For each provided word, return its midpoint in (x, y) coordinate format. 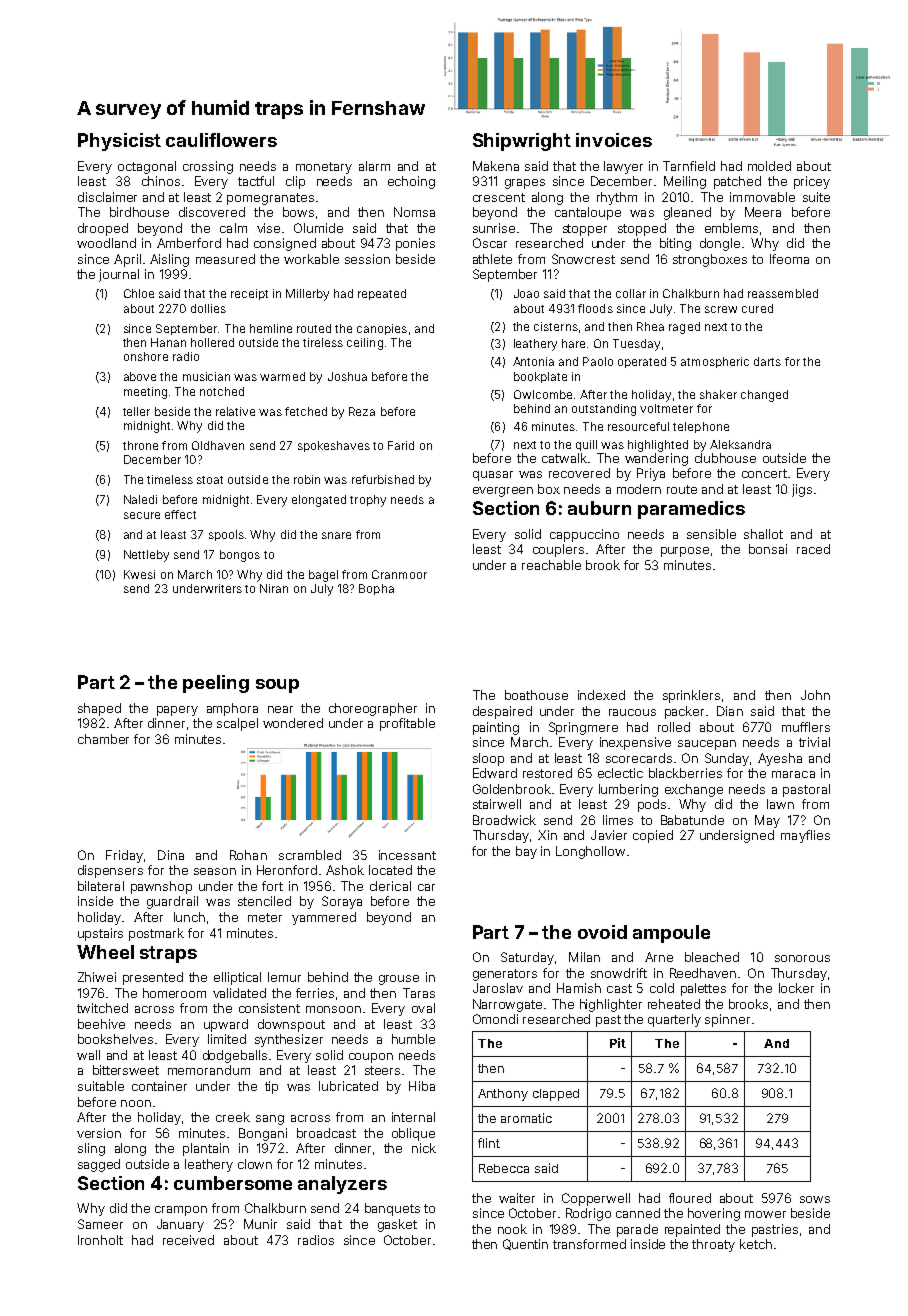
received (188, 1240)
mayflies (805, 836)
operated (642, 362)
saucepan (707, 745)
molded (769, 166)
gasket (397, 1225)
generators (505, 975)
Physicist (119, 142)
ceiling (365, 344)
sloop (488, 759)
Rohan (248, 855)
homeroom (174, 993)
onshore (146, 356)
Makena (496, 166)
